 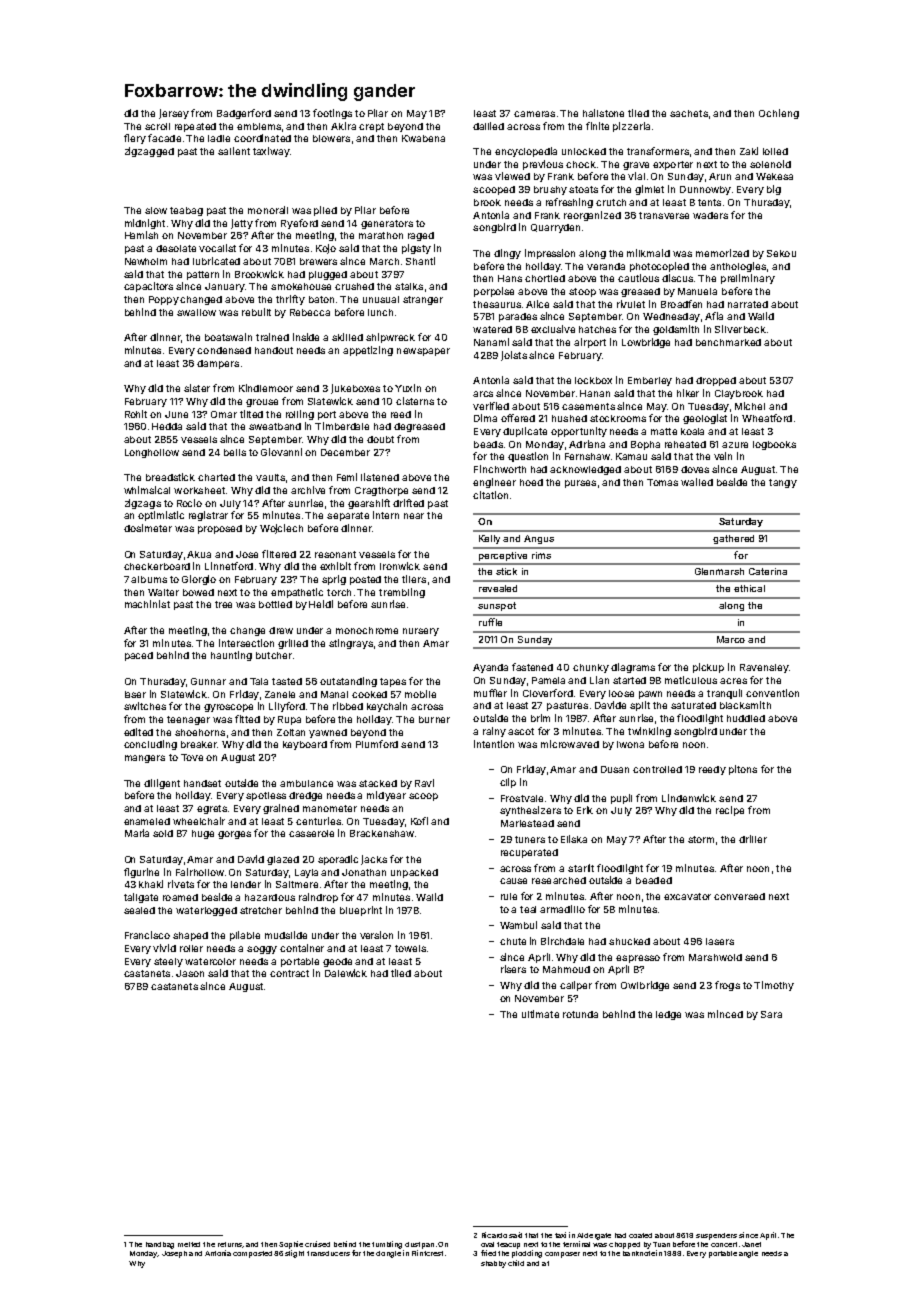 I want to click on archive, so click(x=308, y=490).
